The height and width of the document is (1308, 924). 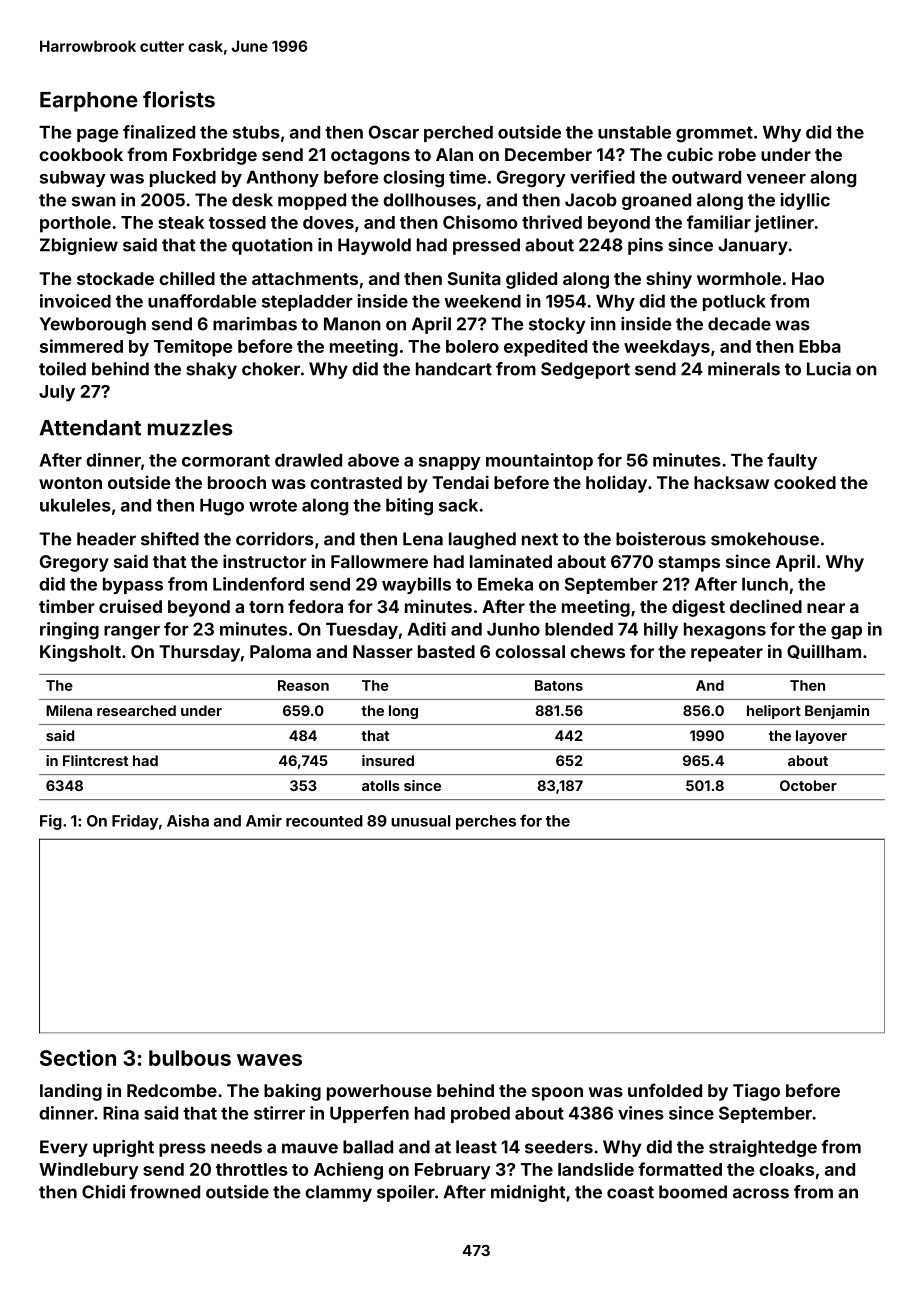 What do you see at coordinates (165, 1192) in the document?
I see `frowned` at bounding box center [165, 1192].
